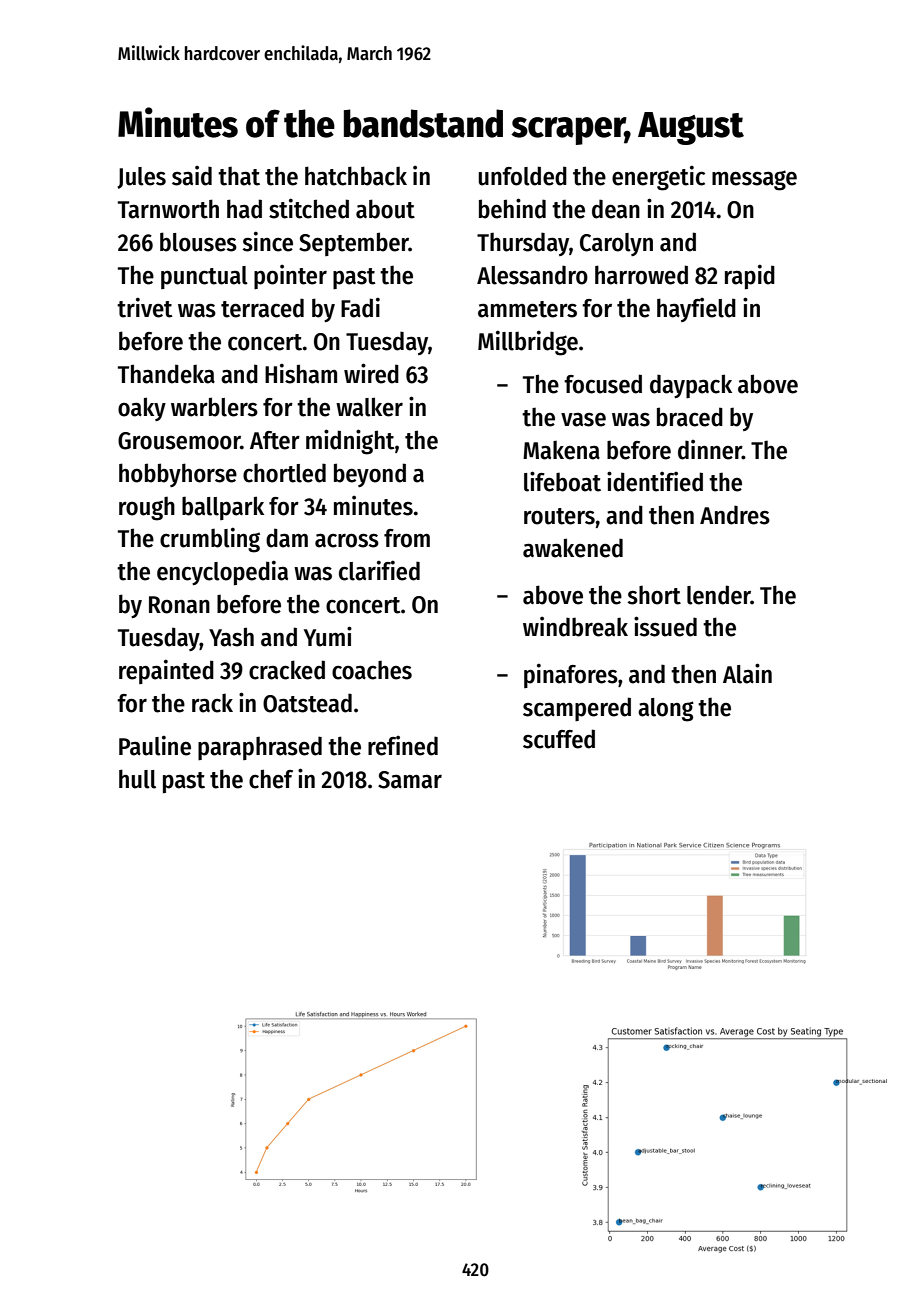 The height and width of the page is (1311, 924). Describe the element at coordinates (532, 275) in the page. I see `Alessandro` at that location.
